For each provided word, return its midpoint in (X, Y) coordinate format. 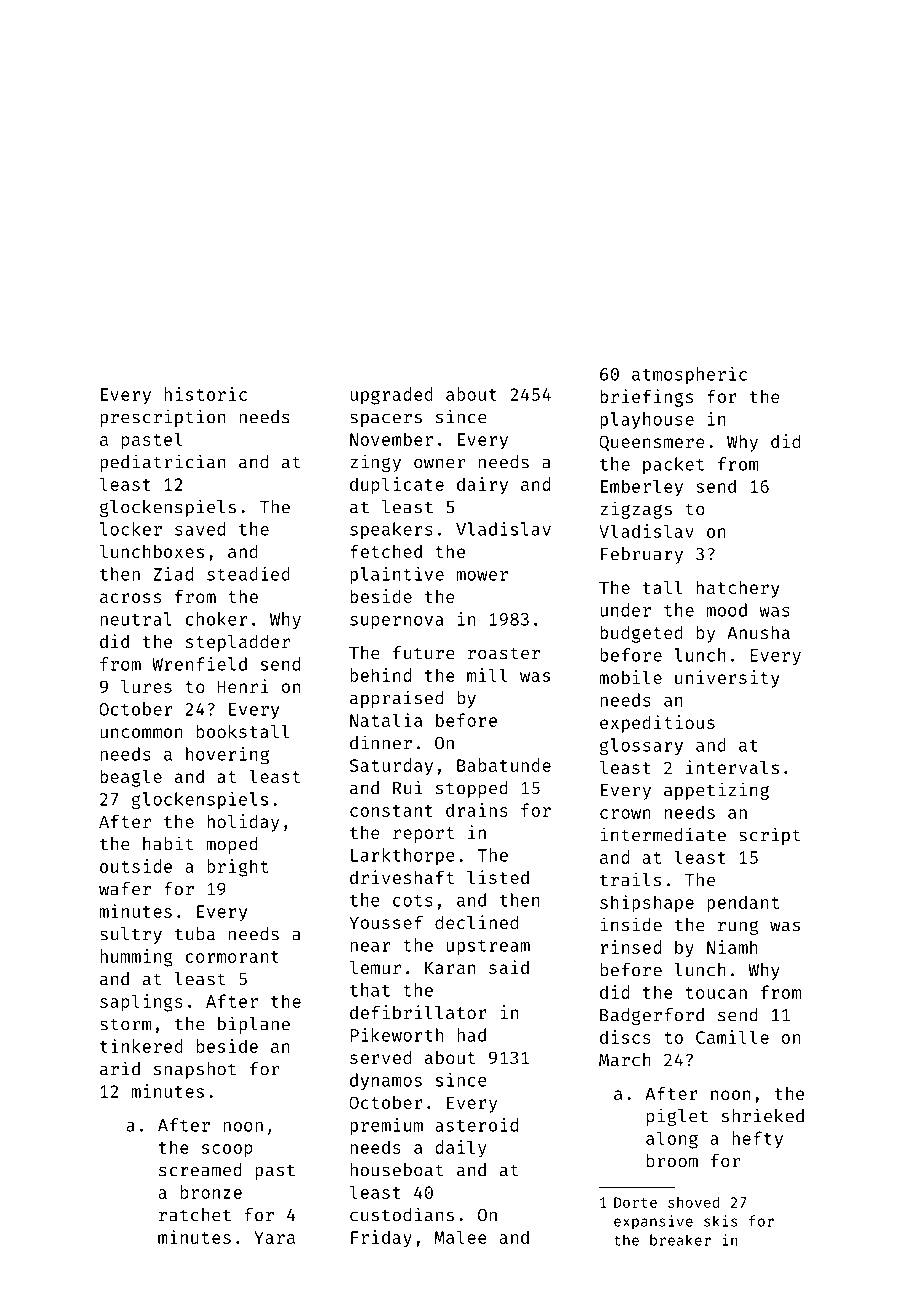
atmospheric (689, 375)
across (130, 598)
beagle (131, 778)
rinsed (630, 947)
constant (391, 811)
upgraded (391, 396)
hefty (757, 1140)
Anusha (758, 632)
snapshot (195, 1070)
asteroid (476, 1125)
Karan (450, 967)
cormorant (232, 957)
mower (482, 576)
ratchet (195, 1215)
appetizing (716, 791)
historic (205, 394)
